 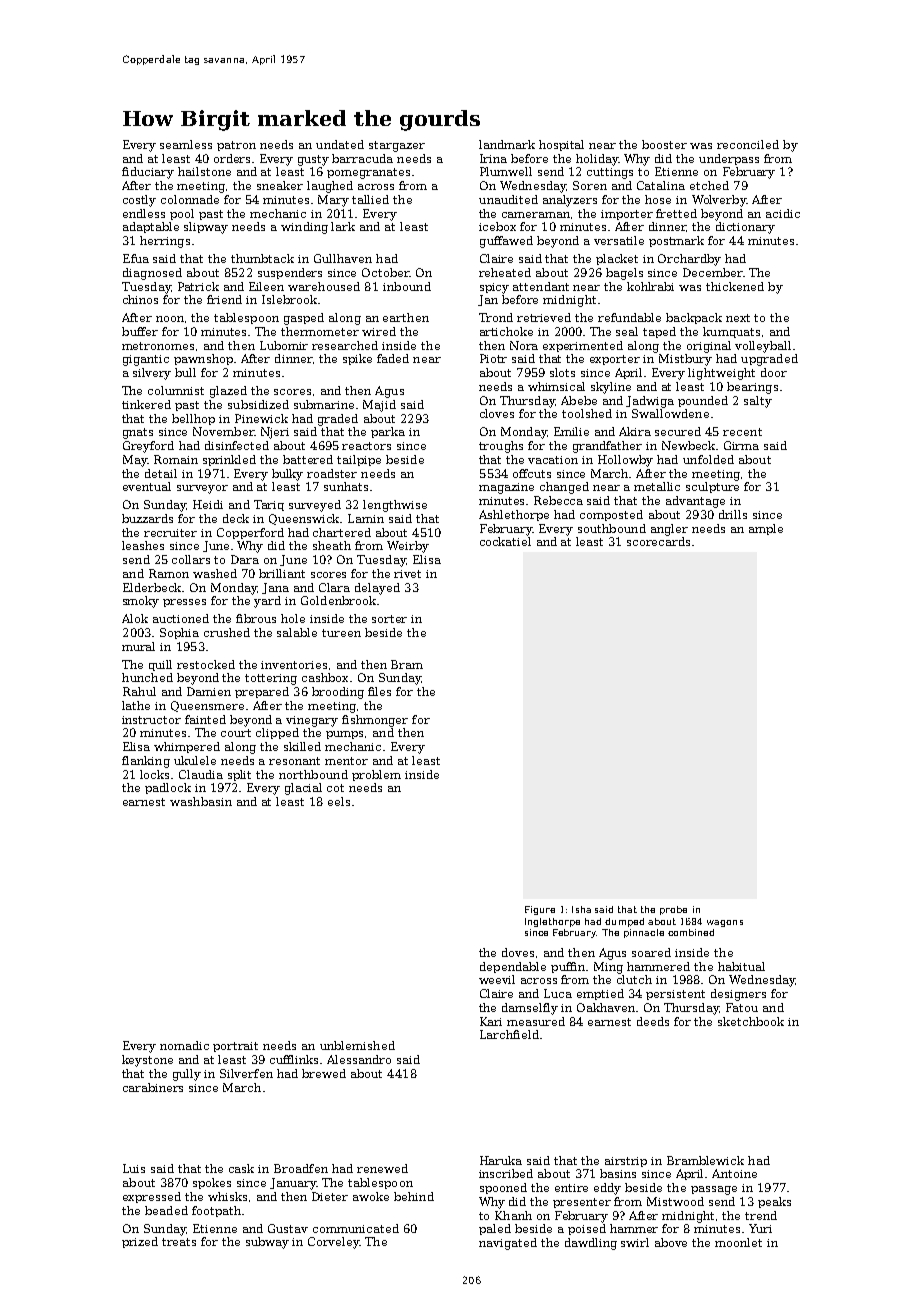 What do you see at coordinates (229, 460) in the screenshot?
I see `sprinkled` at bounding box center [229, 460].
